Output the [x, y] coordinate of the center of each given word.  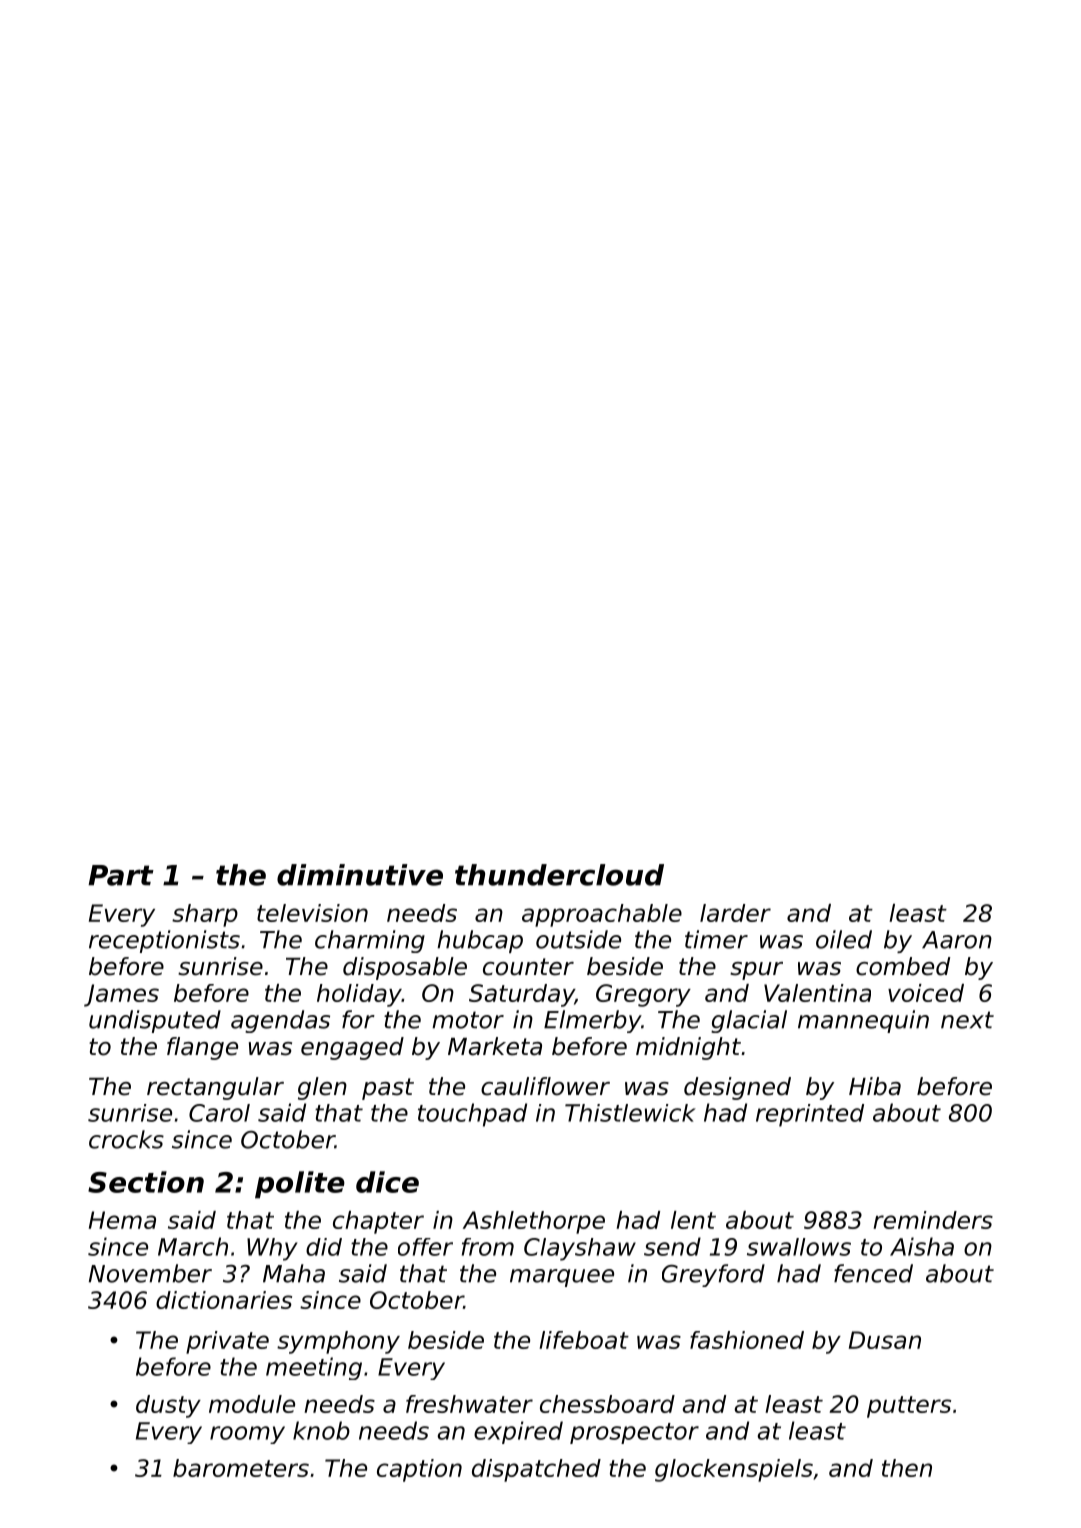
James [121, 995]
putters [909, 1407]
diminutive [360, 875]
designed [737, 1088]
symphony [338, 1342]
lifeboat [584, 1340]
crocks [126, 1139]
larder [735, 913]
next [967, 1020]
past [388, 1089]
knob [321, 1430]
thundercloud [559, 875]
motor [468, 1020]
